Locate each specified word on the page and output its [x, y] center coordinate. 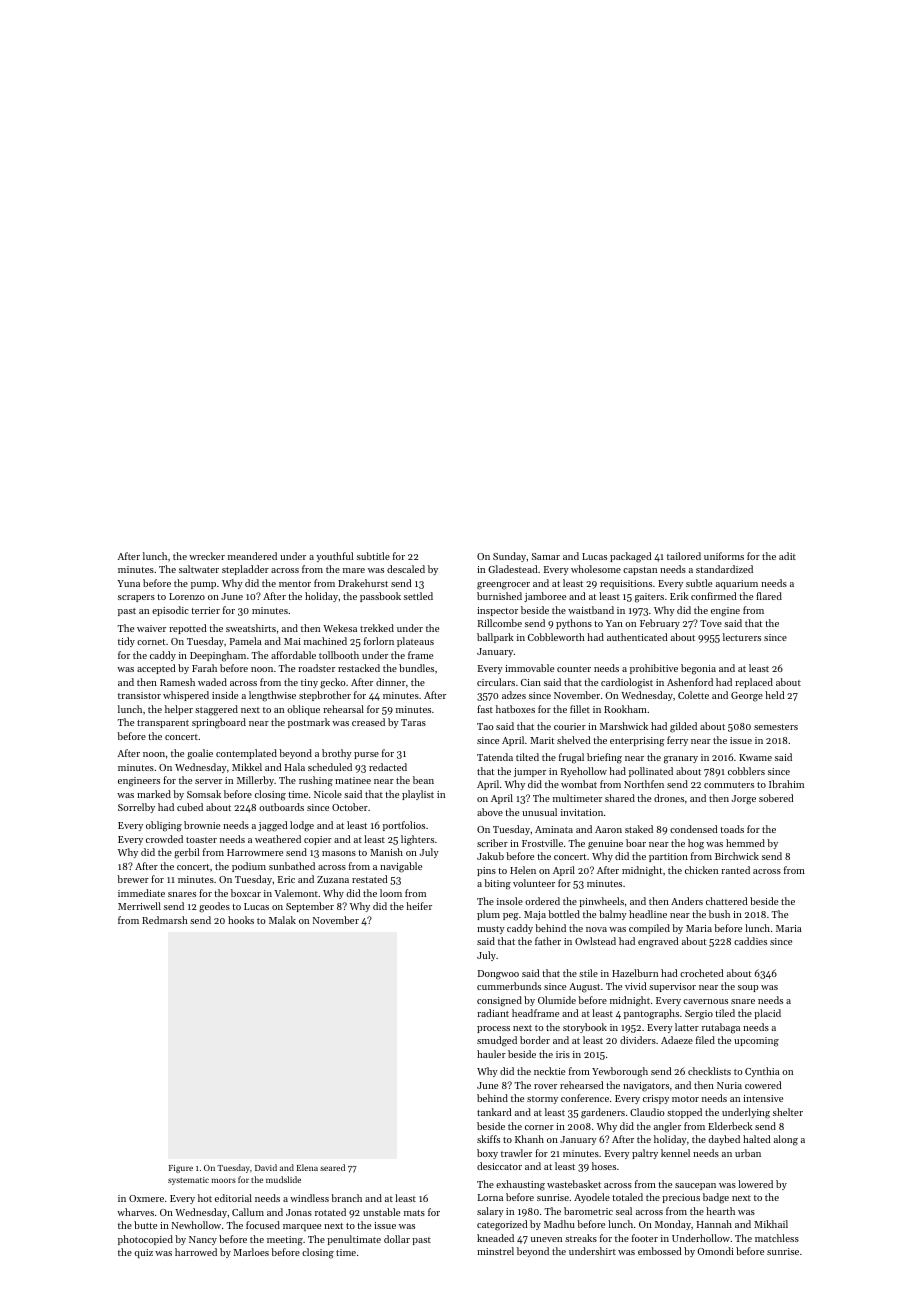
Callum [248, 1212]
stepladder [245, 570]
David [266, 1167]
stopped [684, 1113]
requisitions [626, 584]
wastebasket [574, 1184]
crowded [164, 839]
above [490, 812]
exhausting [520, 1185]
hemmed [745, 843]
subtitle [373, 556]
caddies [750, 941]
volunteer [534, 883]
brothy [337, 754]
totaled [627, 1197]
